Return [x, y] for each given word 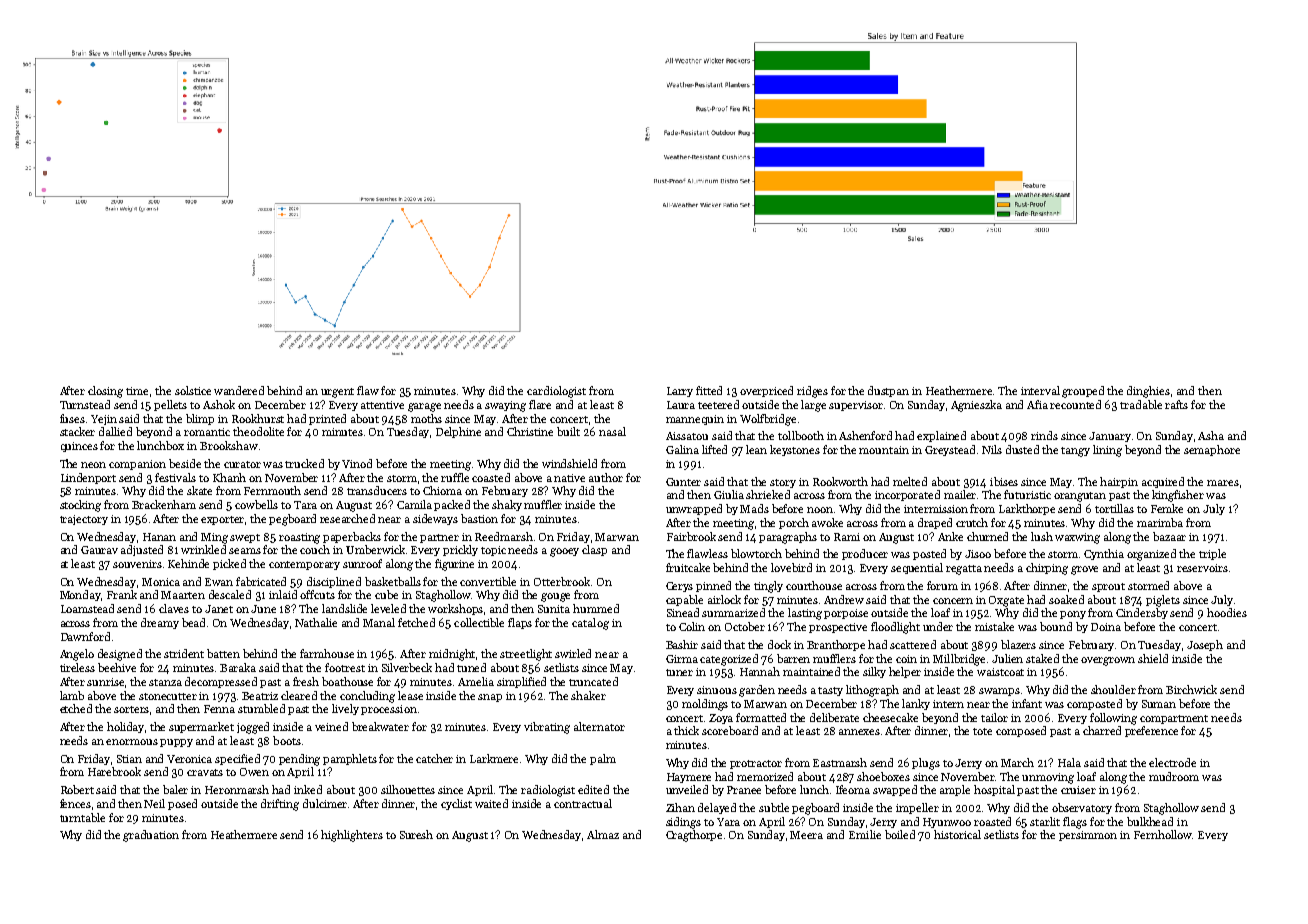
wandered [239, 390]
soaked [1066, 599]
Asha [1211, 435]
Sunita [554, 609]
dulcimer [325, 803]
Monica [161, 582]
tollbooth [801, 435]
